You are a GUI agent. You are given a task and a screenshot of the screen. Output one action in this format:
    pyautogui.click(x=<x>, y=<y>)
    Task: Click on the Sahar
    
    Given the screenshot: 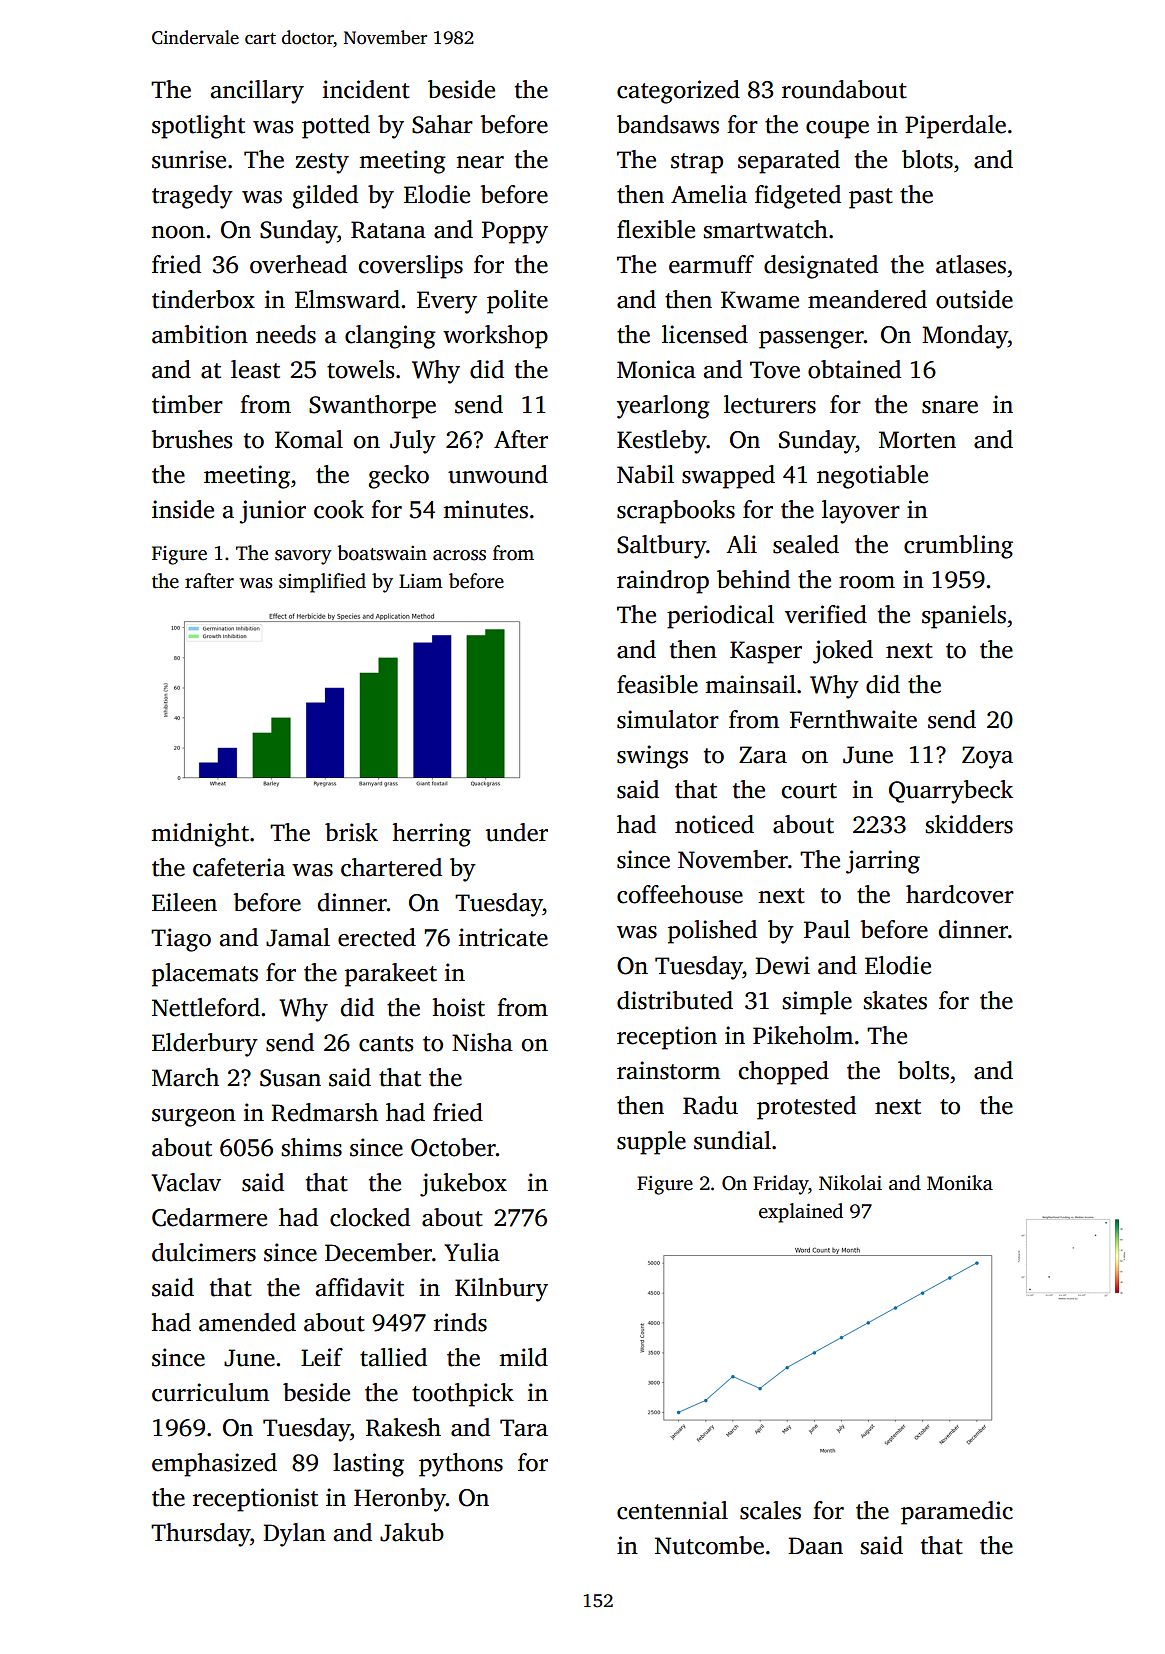 What is the action you would take?
    pyautogui.click(x=442, y=124)
